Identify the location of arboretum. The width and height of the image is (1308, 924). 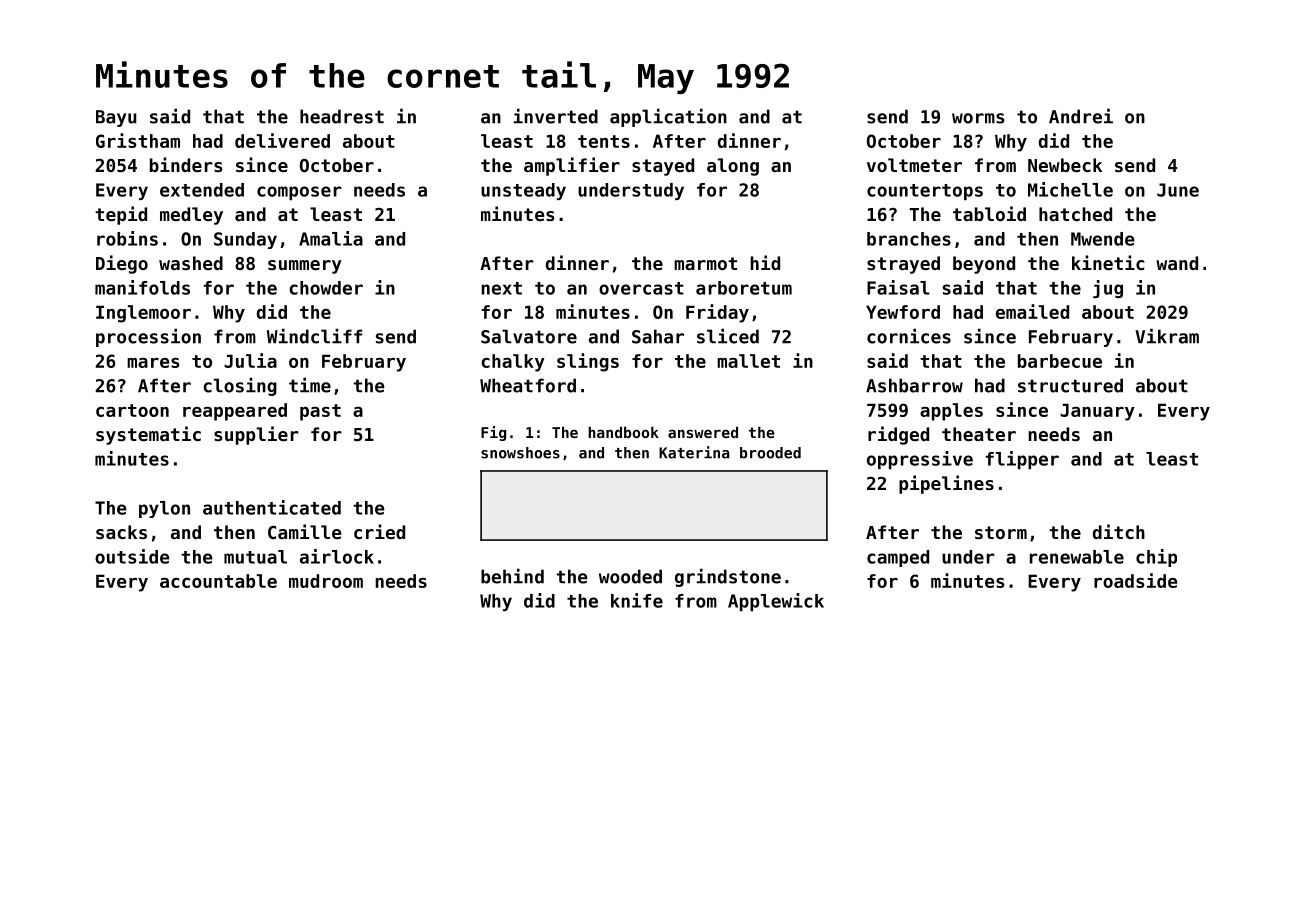
(744, 288).
